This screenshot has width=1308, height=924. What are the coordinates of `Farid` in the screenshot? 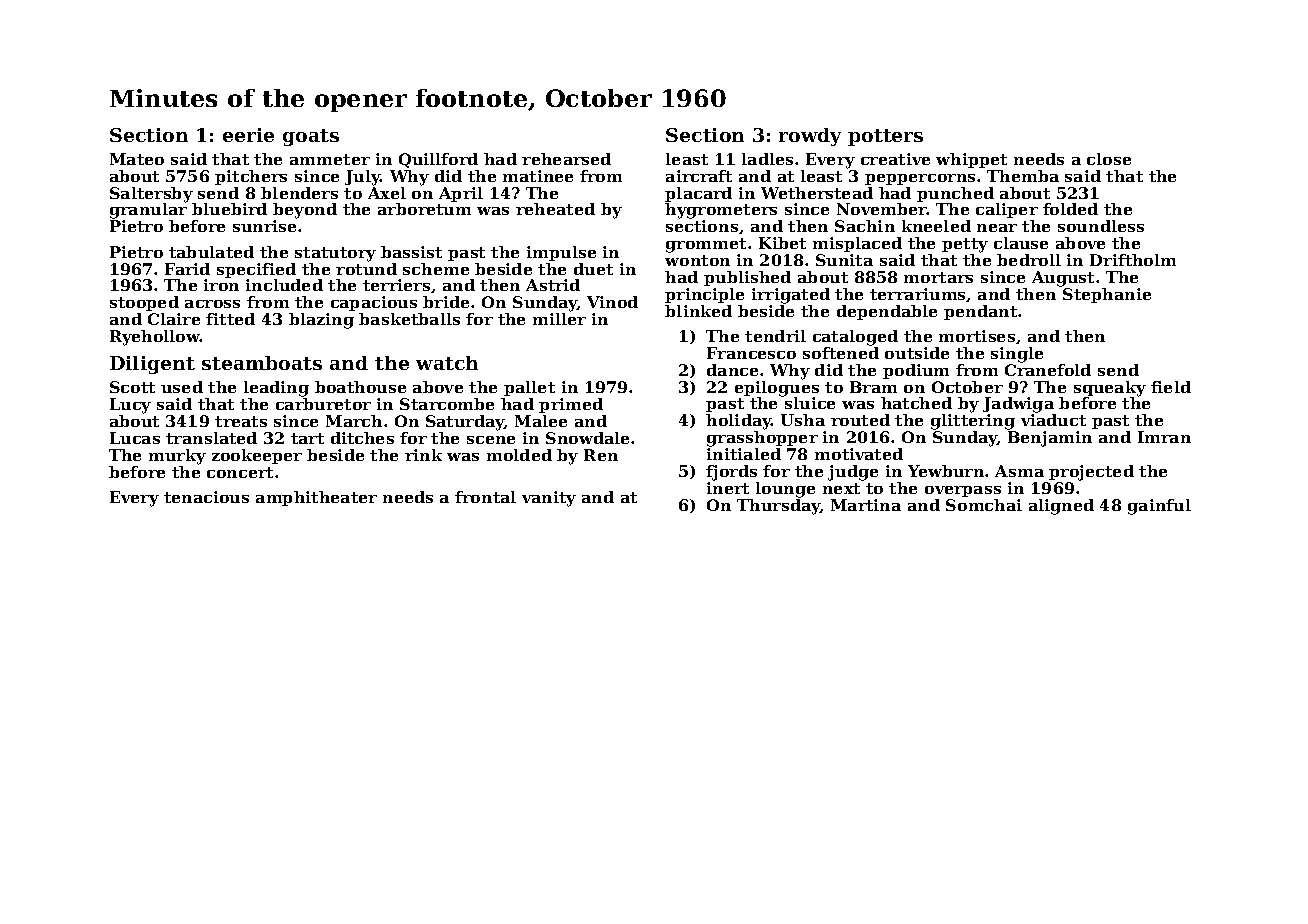 It's located at (187, 269).
